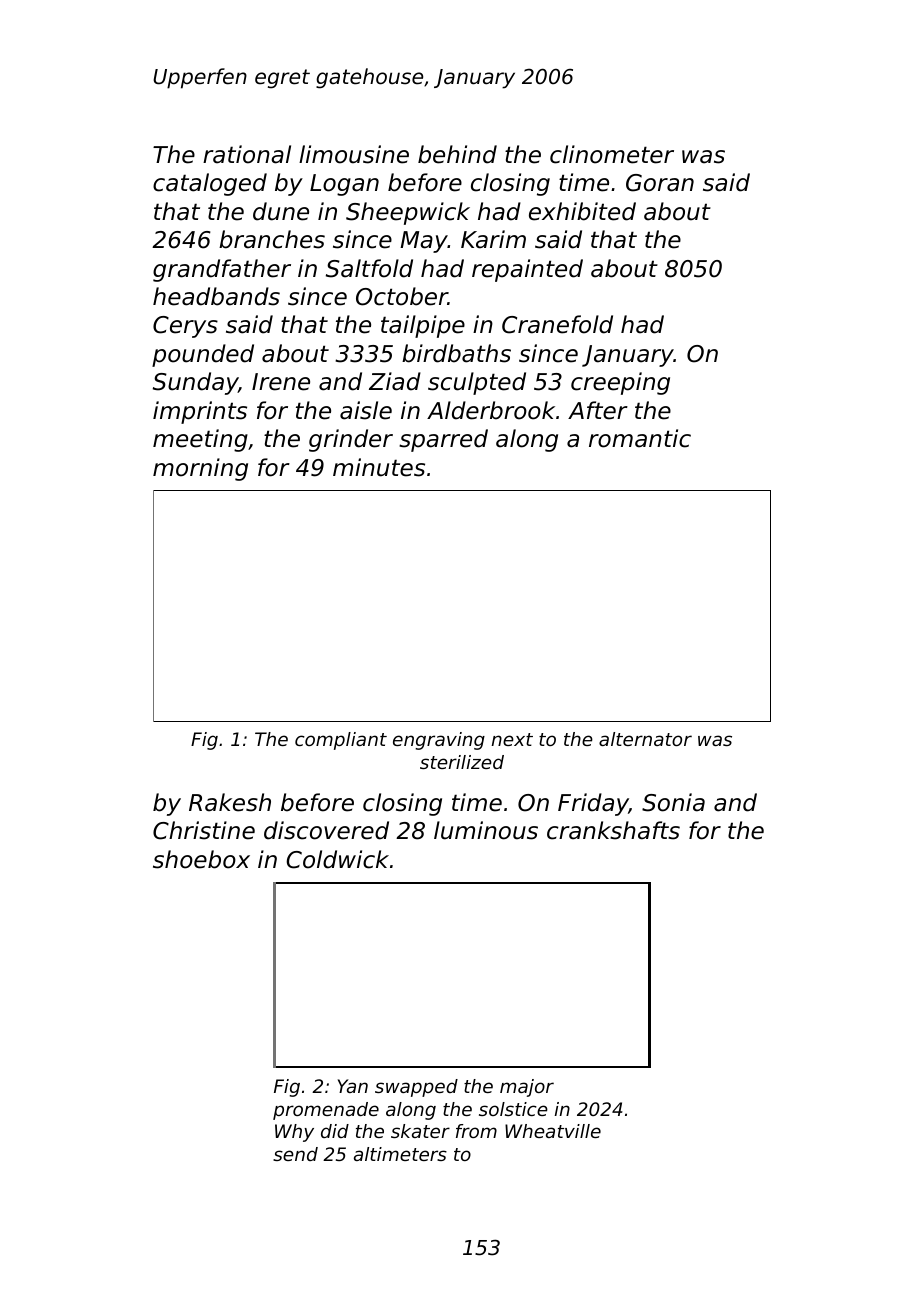 This screenshot has height=1311, width=924. I want to click on sculpted, so click(477, 383).
